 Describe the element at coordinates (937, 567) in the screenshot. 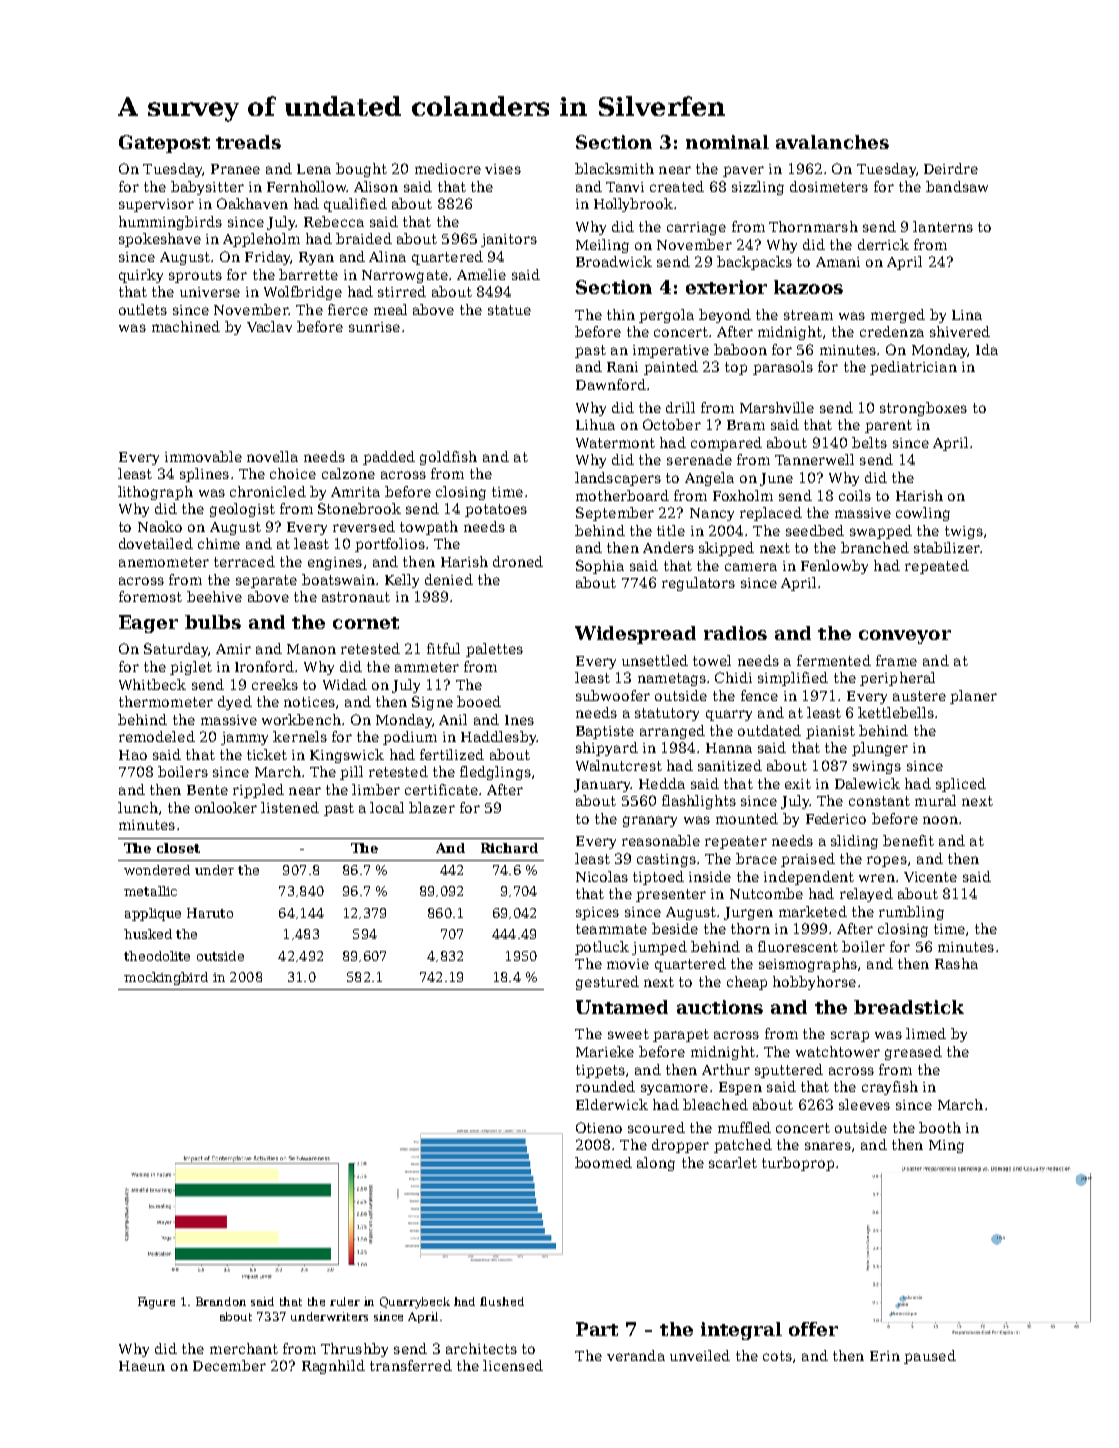

I see `repeated` at that location.
